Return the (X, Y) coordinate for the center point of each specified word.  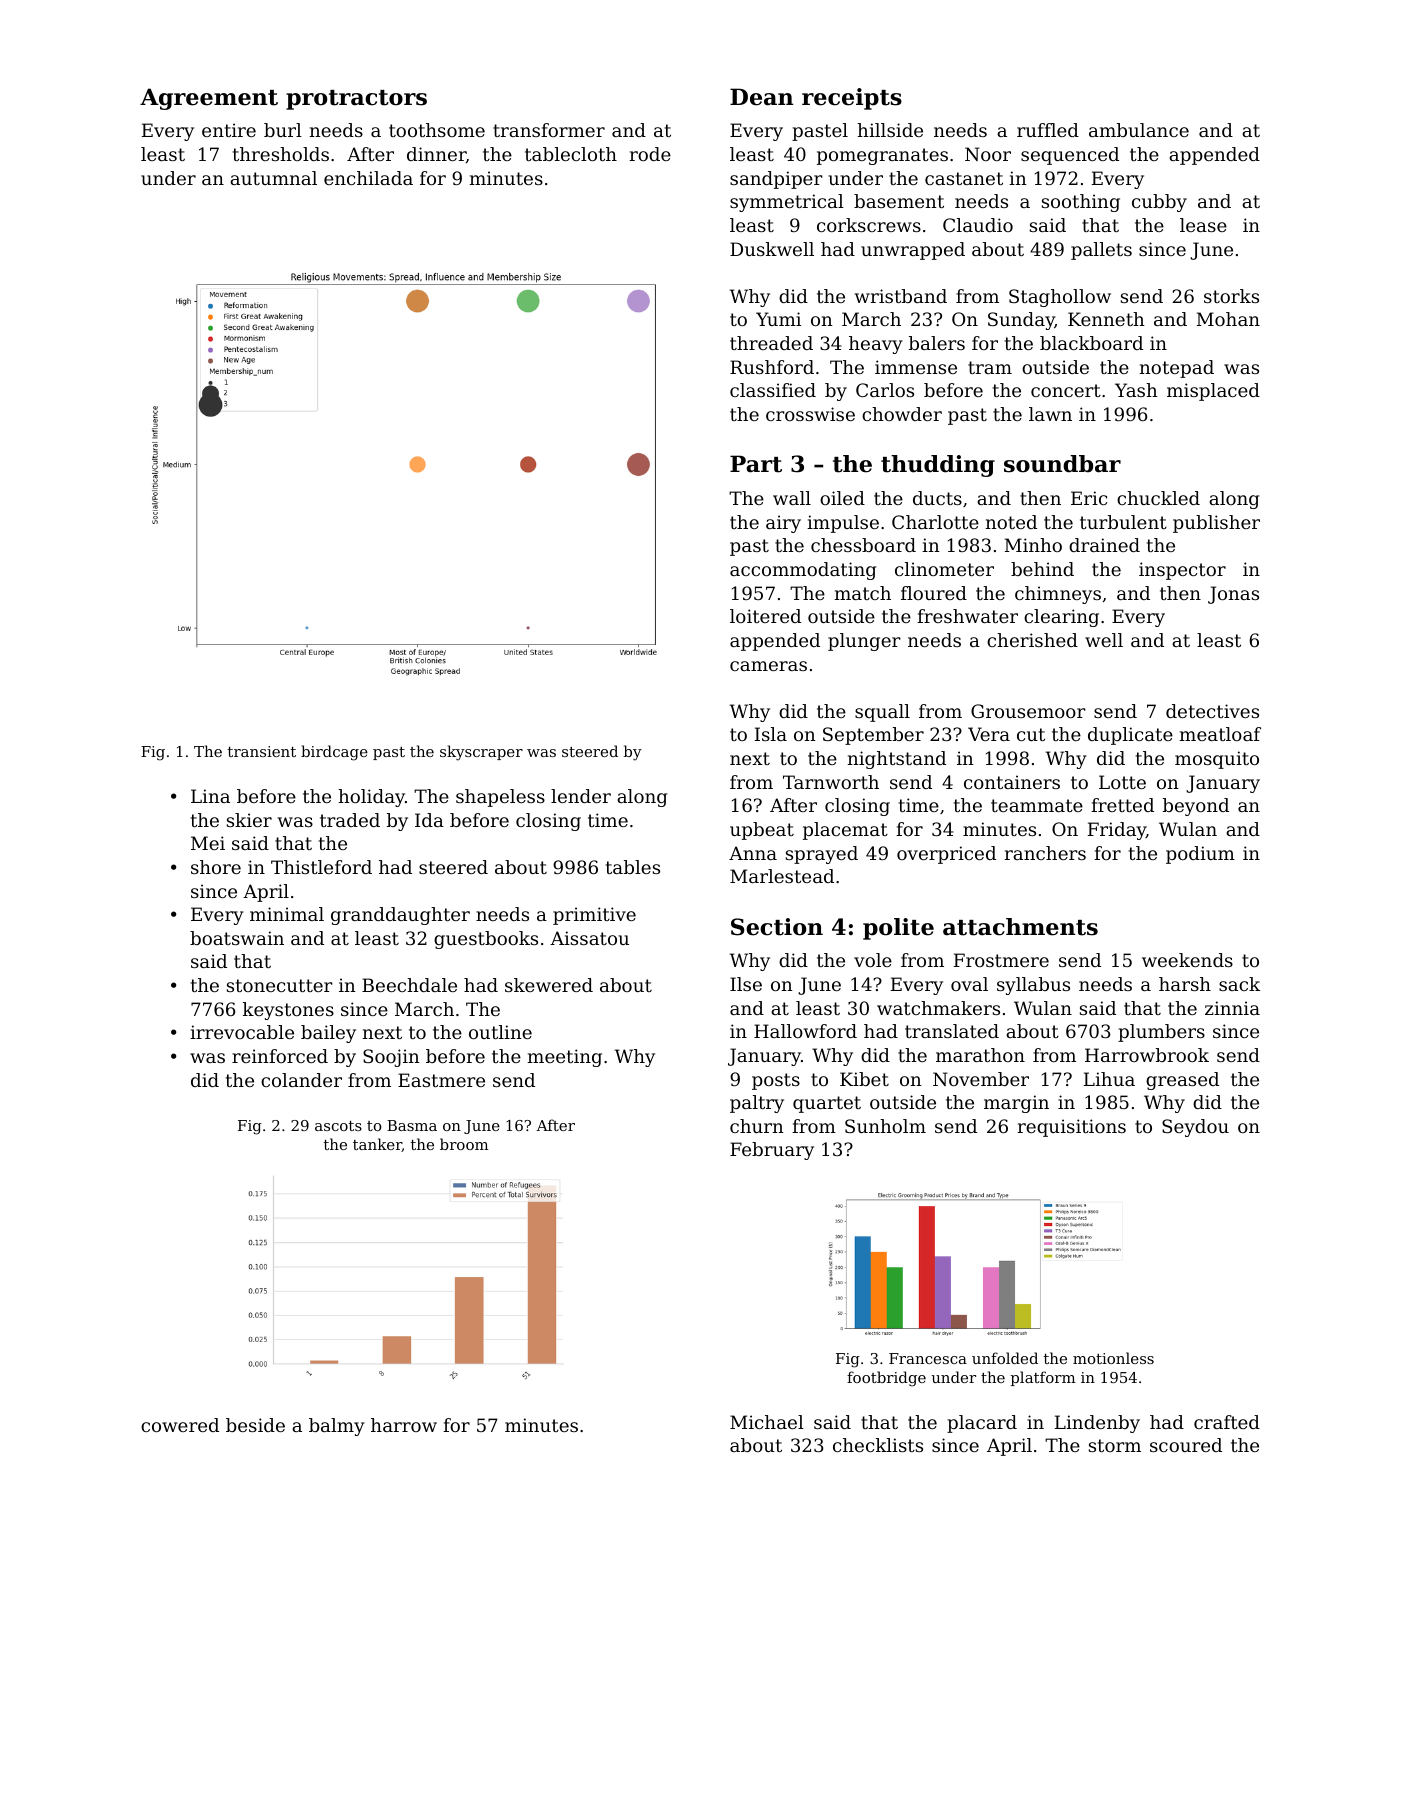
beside (255, 1425)
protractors (356, 100)
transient (262, 751)
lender (581, 796)
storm (1115, 1445)
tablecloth (571, 154)
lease (1203, 225)
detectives (1212, 711)
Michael (767, 1422)
